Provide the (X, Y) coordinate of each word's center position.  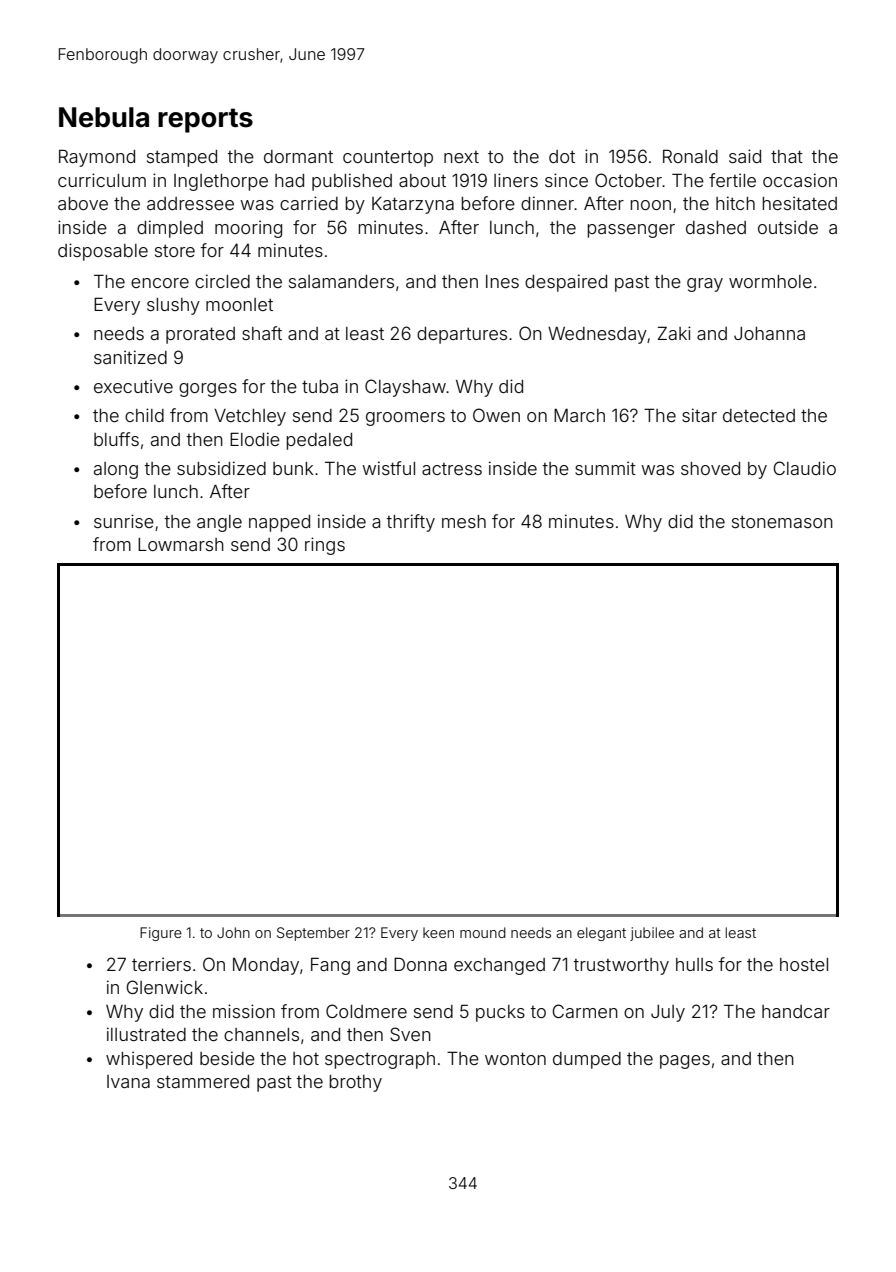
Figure (161, 934)
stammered (203, 1081)
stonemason (782, 522)
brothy (355, 1083)
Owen (496, 415)
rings (325, 546)
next (461, 157)
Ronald (690, 156)
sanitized (130, 357)
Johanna (769, 333)
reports (205, 120)
